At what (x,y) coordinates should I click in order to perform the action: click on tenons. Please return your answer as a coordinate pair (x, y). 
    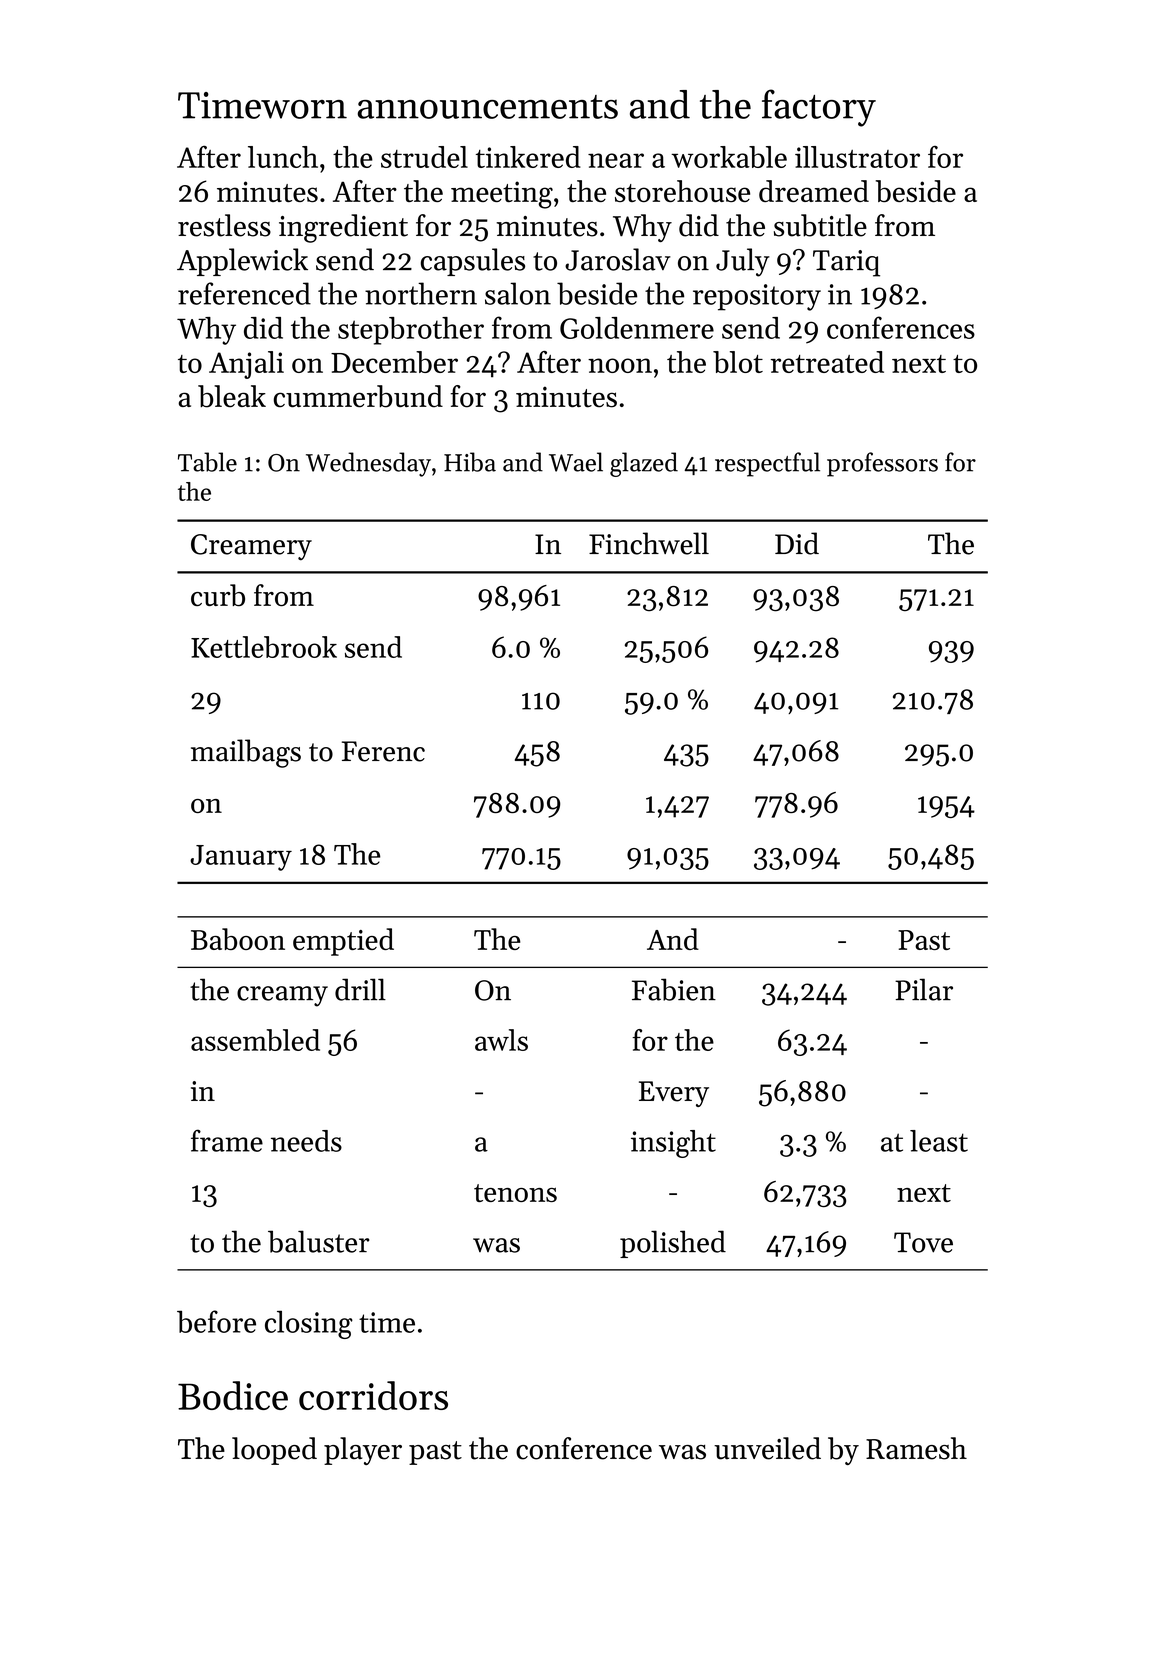
    Looking at the image, I should click on (515, 1193).
